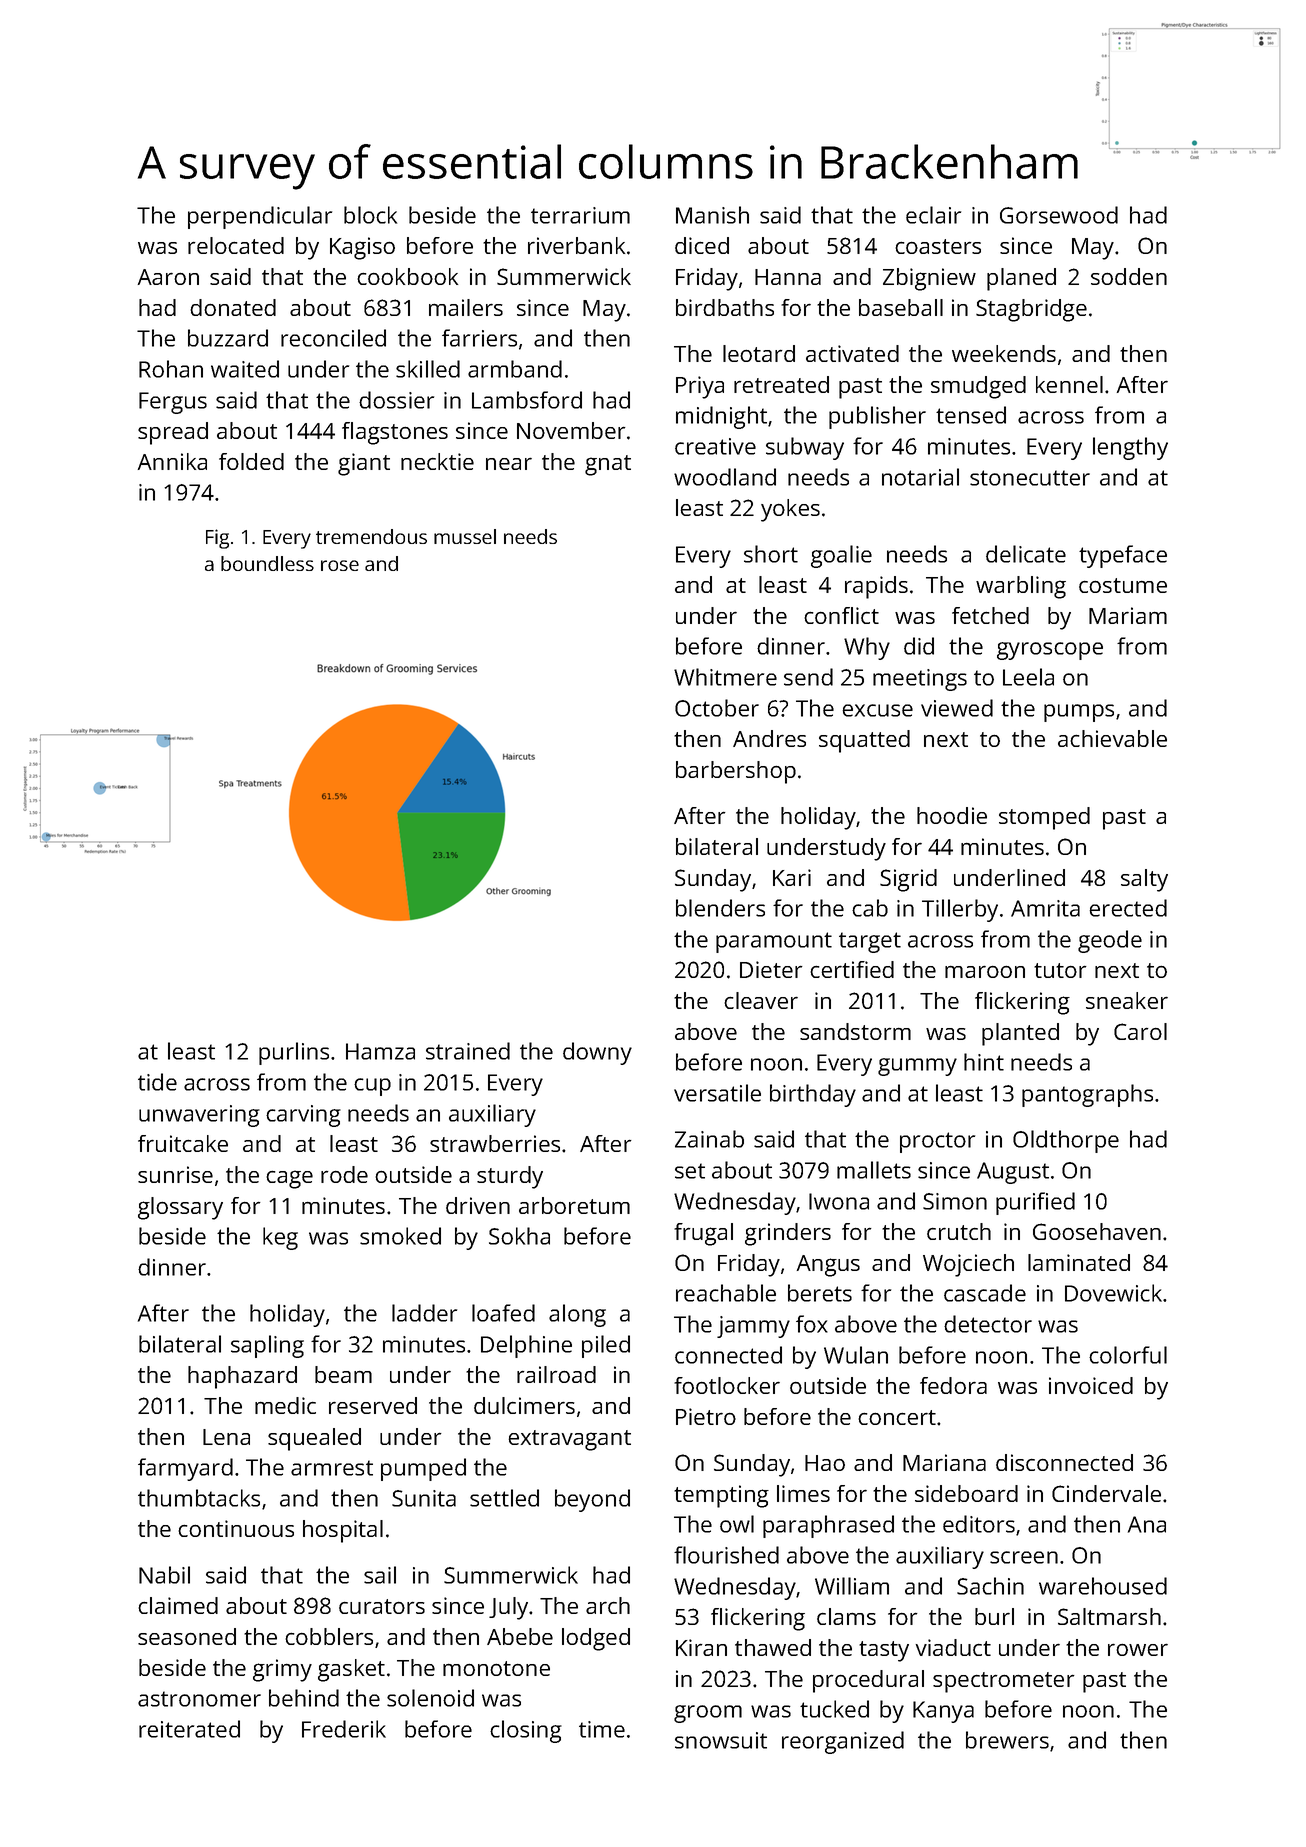  Describe the element at coordinates (721, 1740) in the page. I see `snowsuit` at that location.
